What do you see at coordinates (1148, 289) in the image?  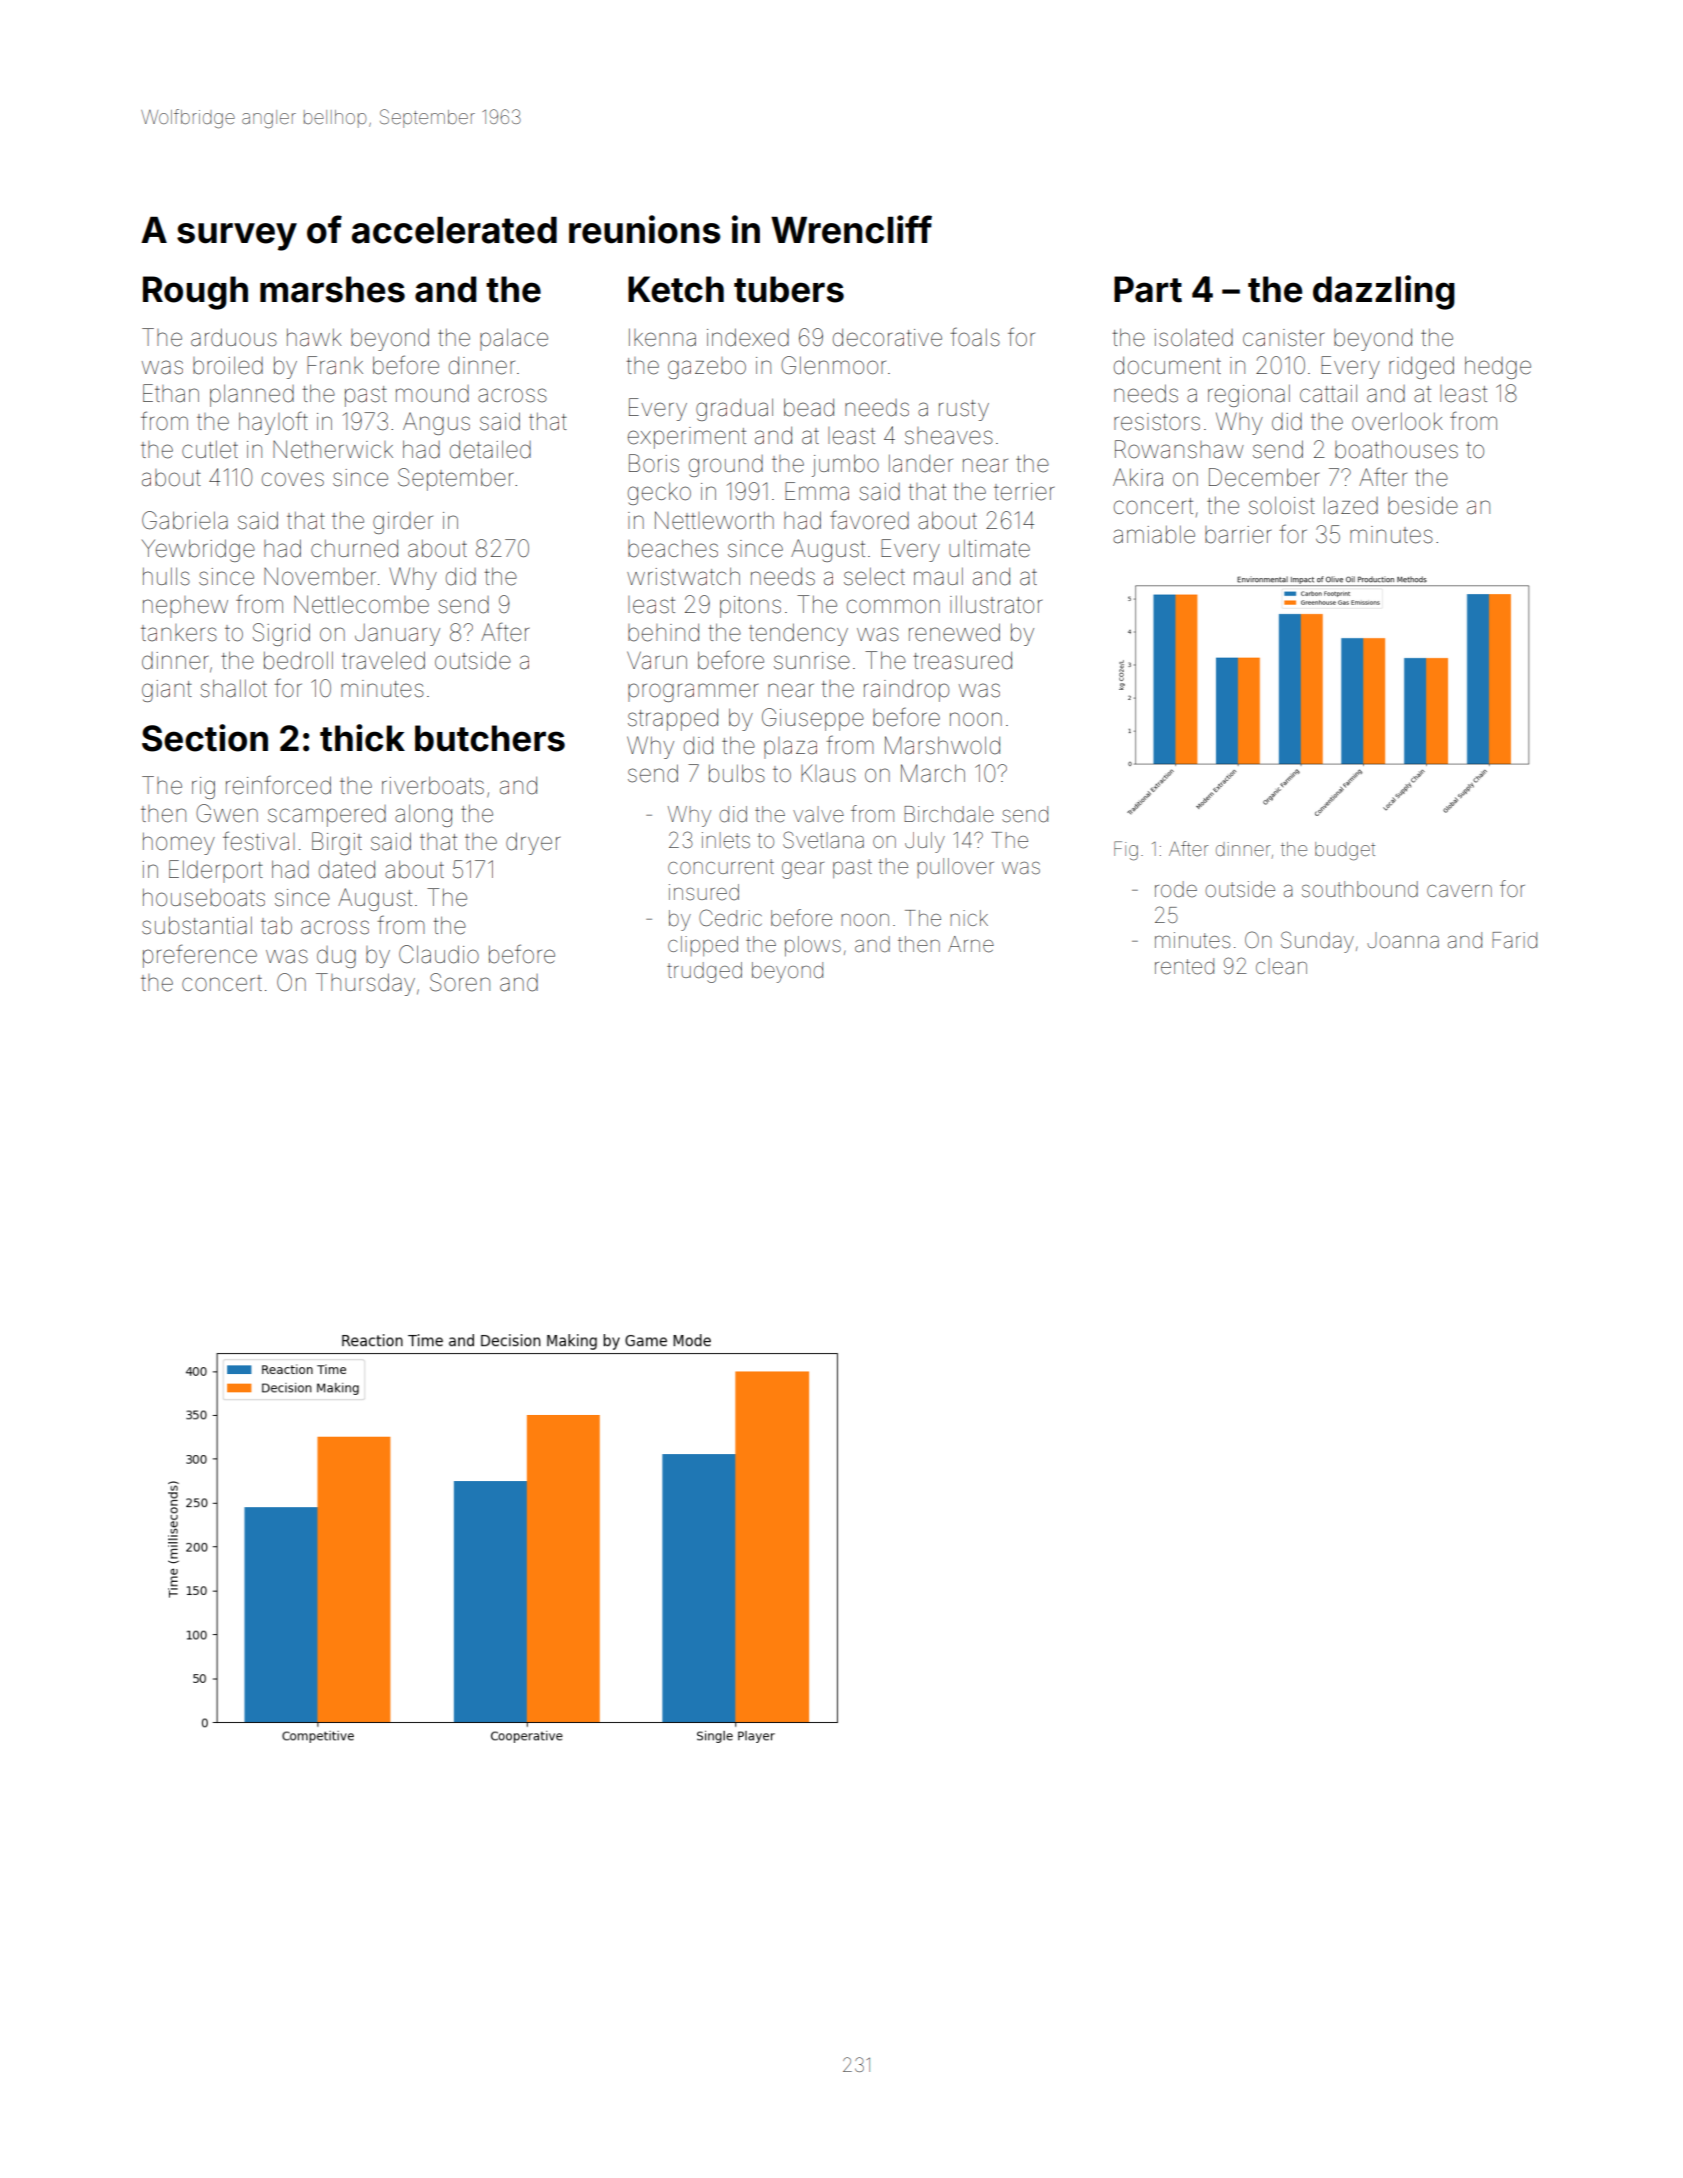 I see `Part` at bounding box center [1148, 289].
